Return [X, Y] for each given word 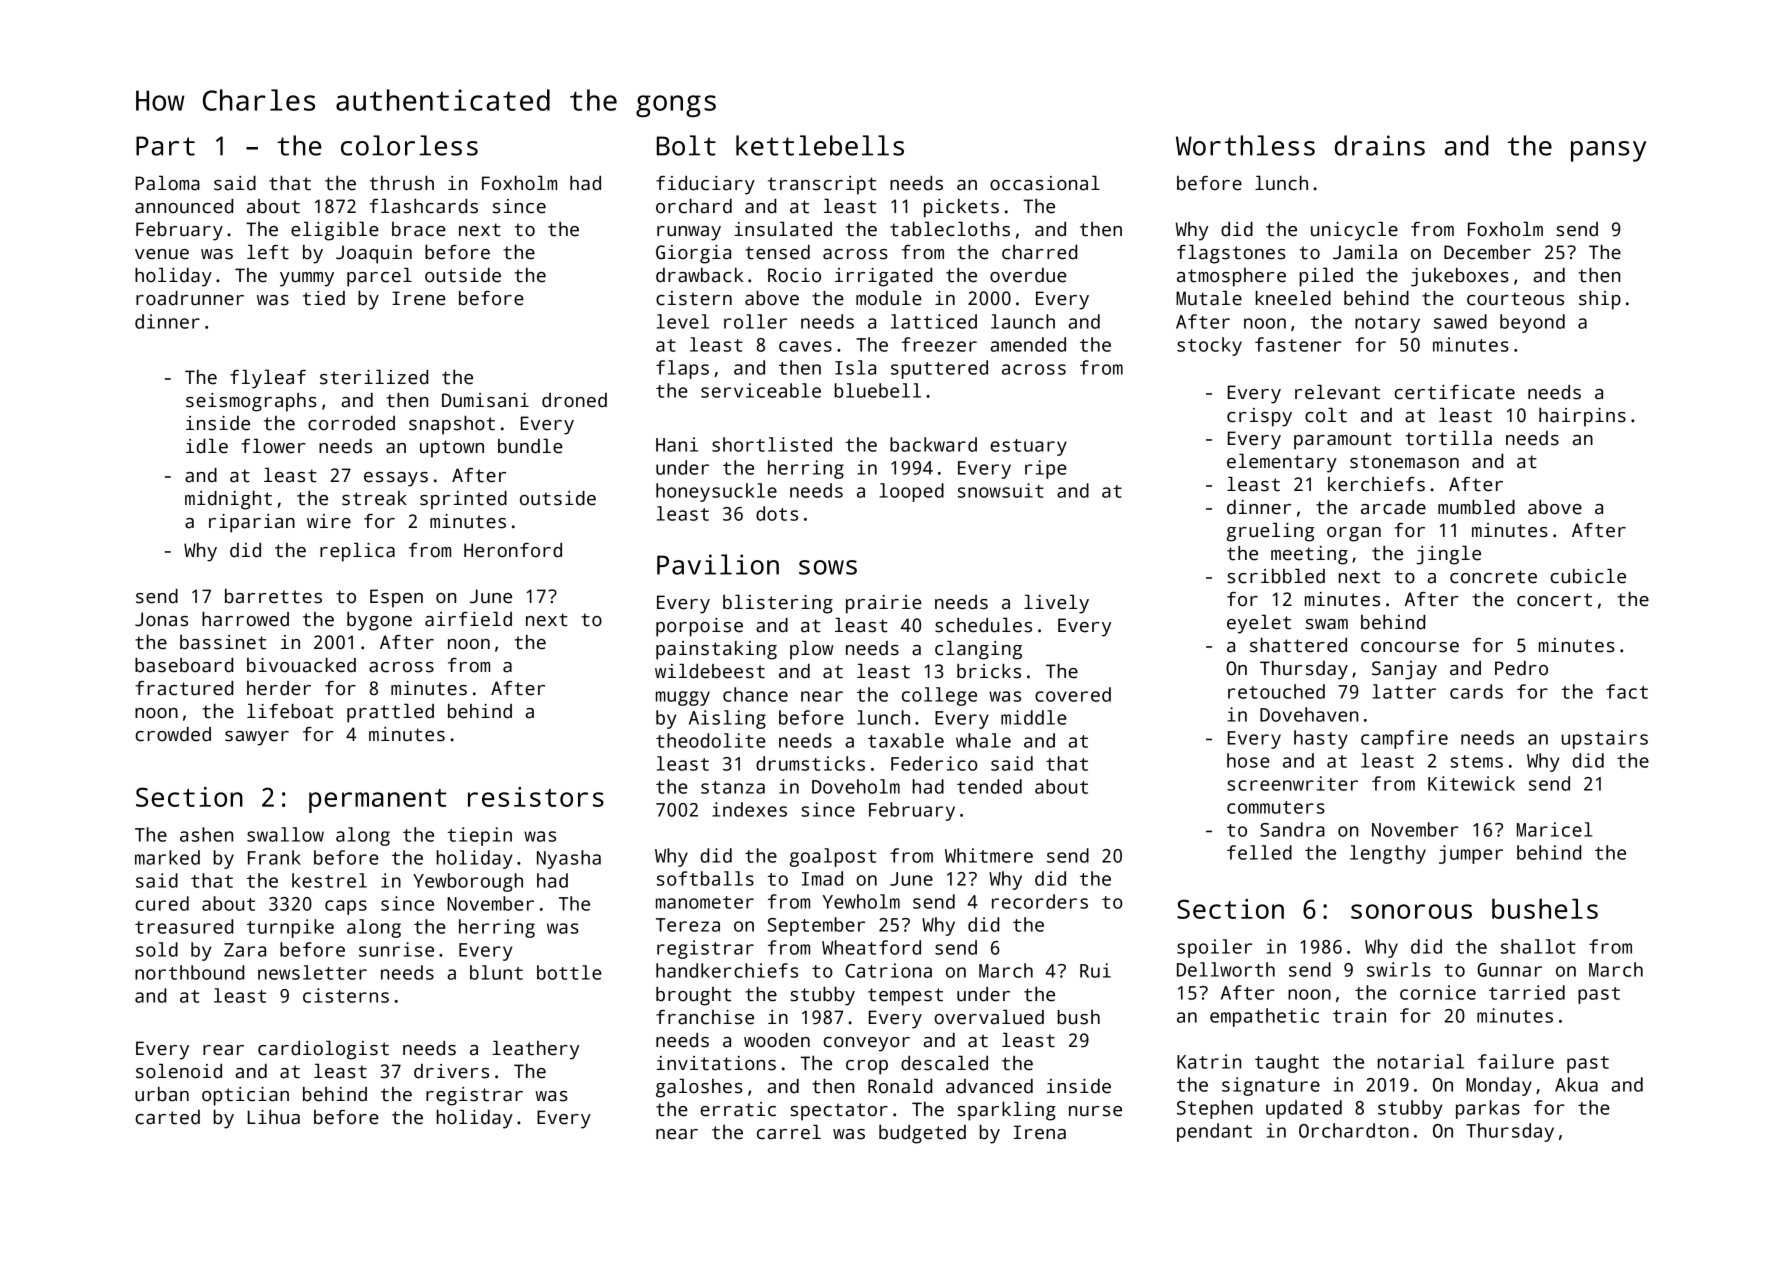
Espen [396, 598]
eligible [335, 231]
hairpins [1582, 417]
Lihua [274, 1117]
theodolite [711, 740]
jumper [1471, 854]
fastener [1298, 344]
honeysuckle [716, 492]
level [683, 321]
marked [167, 857]
